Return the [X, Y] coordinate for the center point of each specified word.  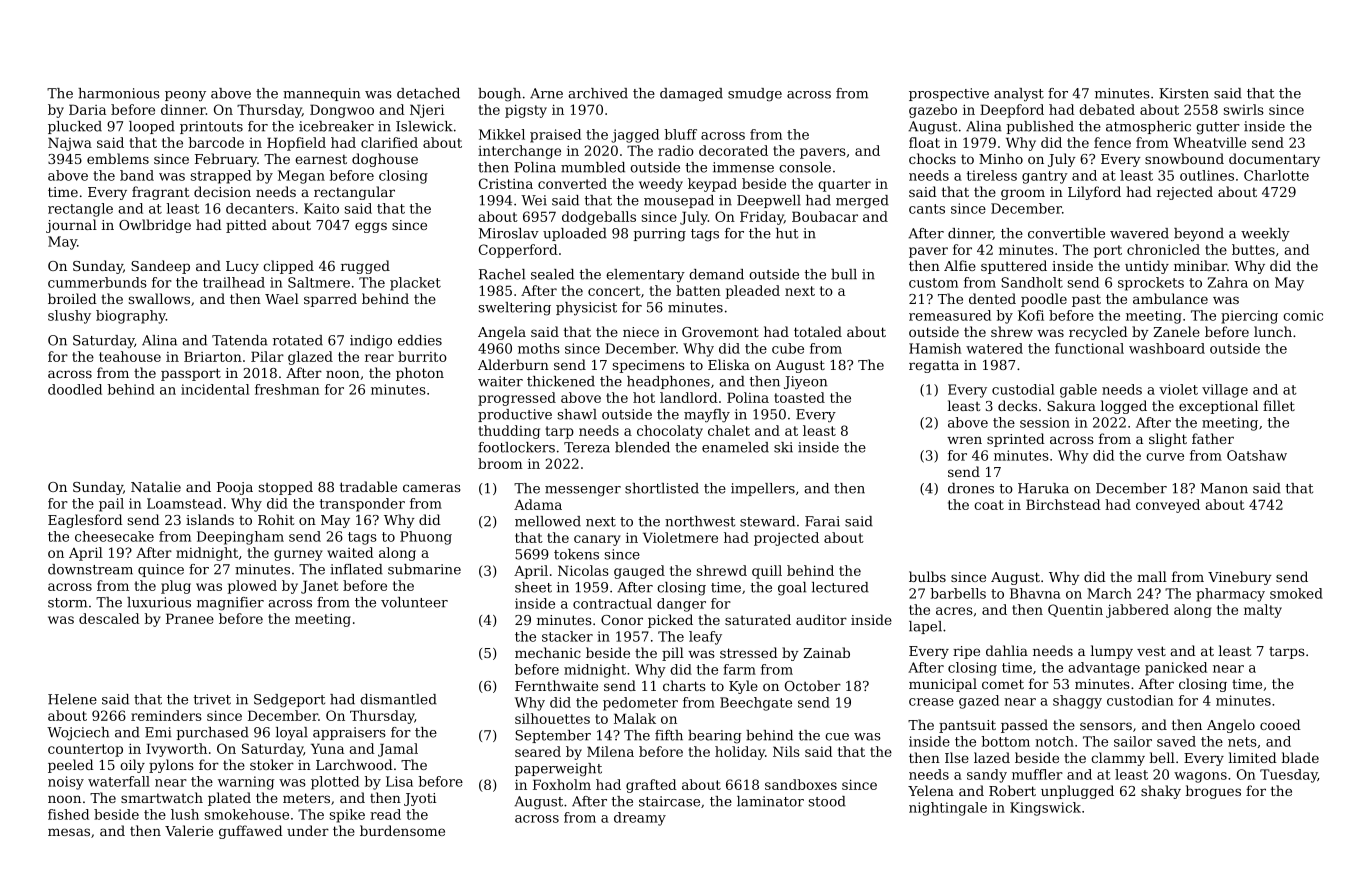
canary [597, 540]
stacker [567, 636]
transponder [362, 505]
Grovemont [720, 332]
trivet [212, 699]
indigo [371, 342]
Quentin [1075, 610]
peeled [71, 766]
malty [1263, 611]
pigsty [526, 111]
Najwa [70, 144]
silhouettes [552, 718]
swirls [1244, 109]
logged [1123, 407]
